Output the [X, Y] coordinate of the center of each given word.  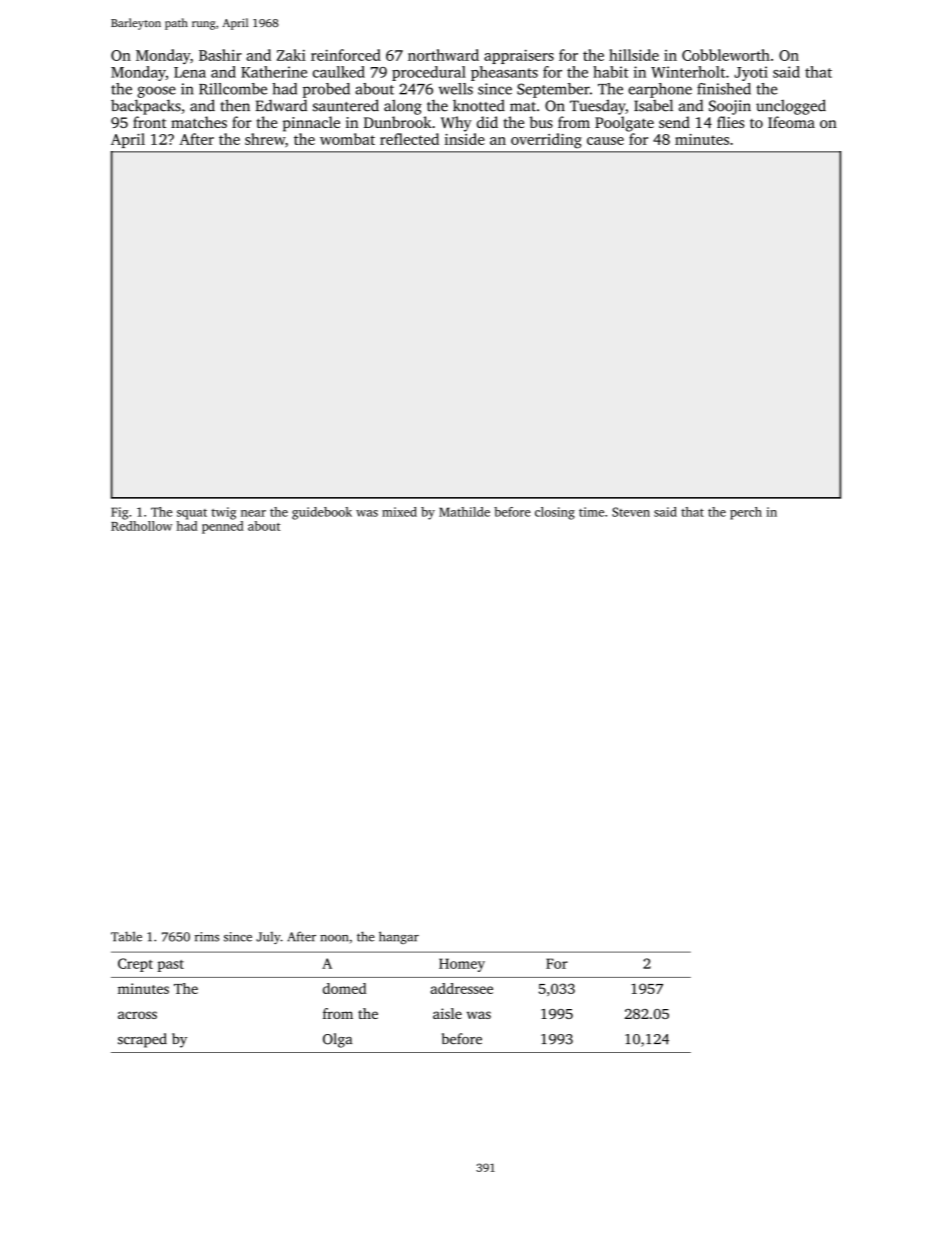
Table [126, 936]
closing [555, 513]
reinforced [346, 55]
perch [746, 513]
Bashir [220, 55]
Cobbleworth [726, 55]
